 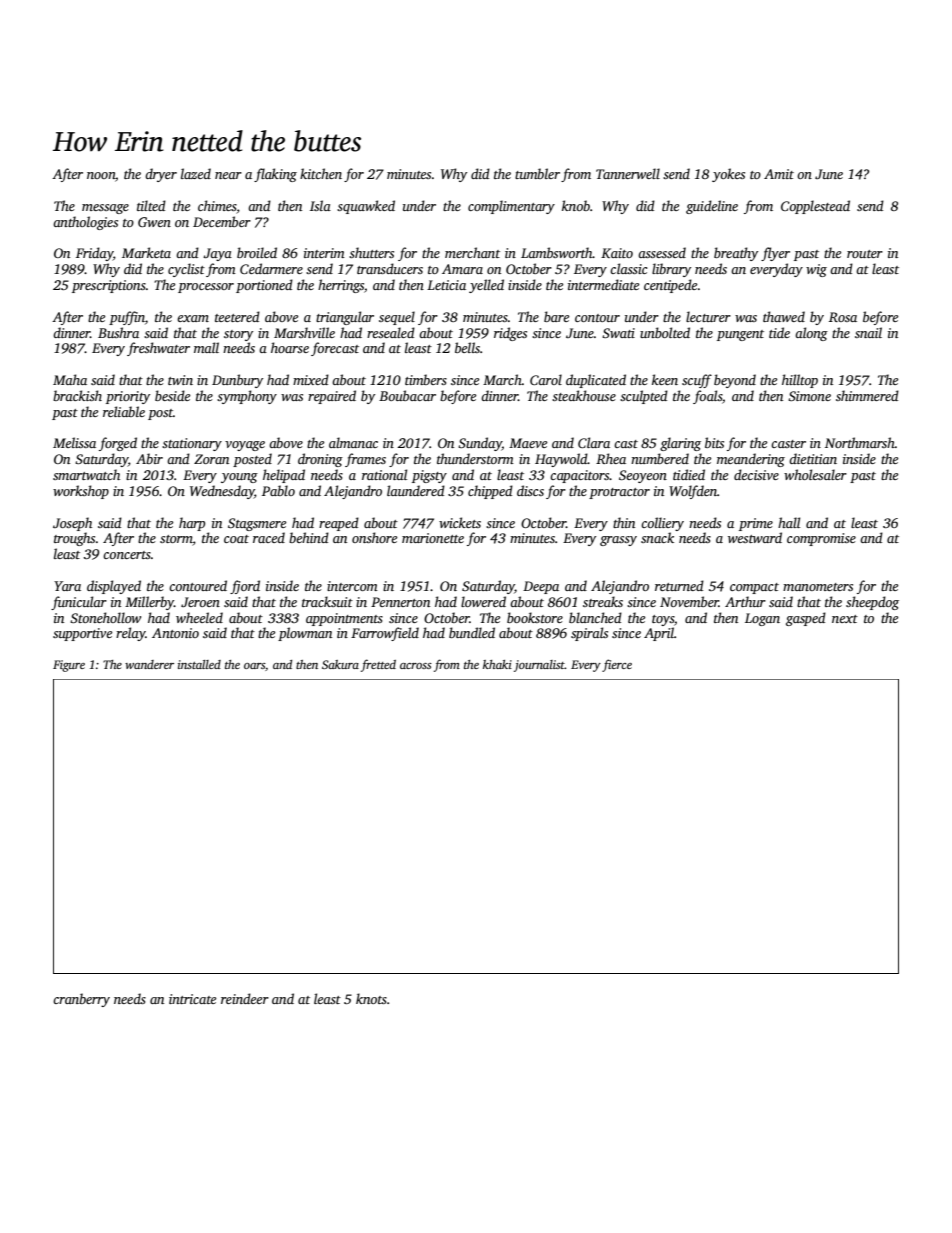 I want to click on reindeer, so click(x=245, y=998).
